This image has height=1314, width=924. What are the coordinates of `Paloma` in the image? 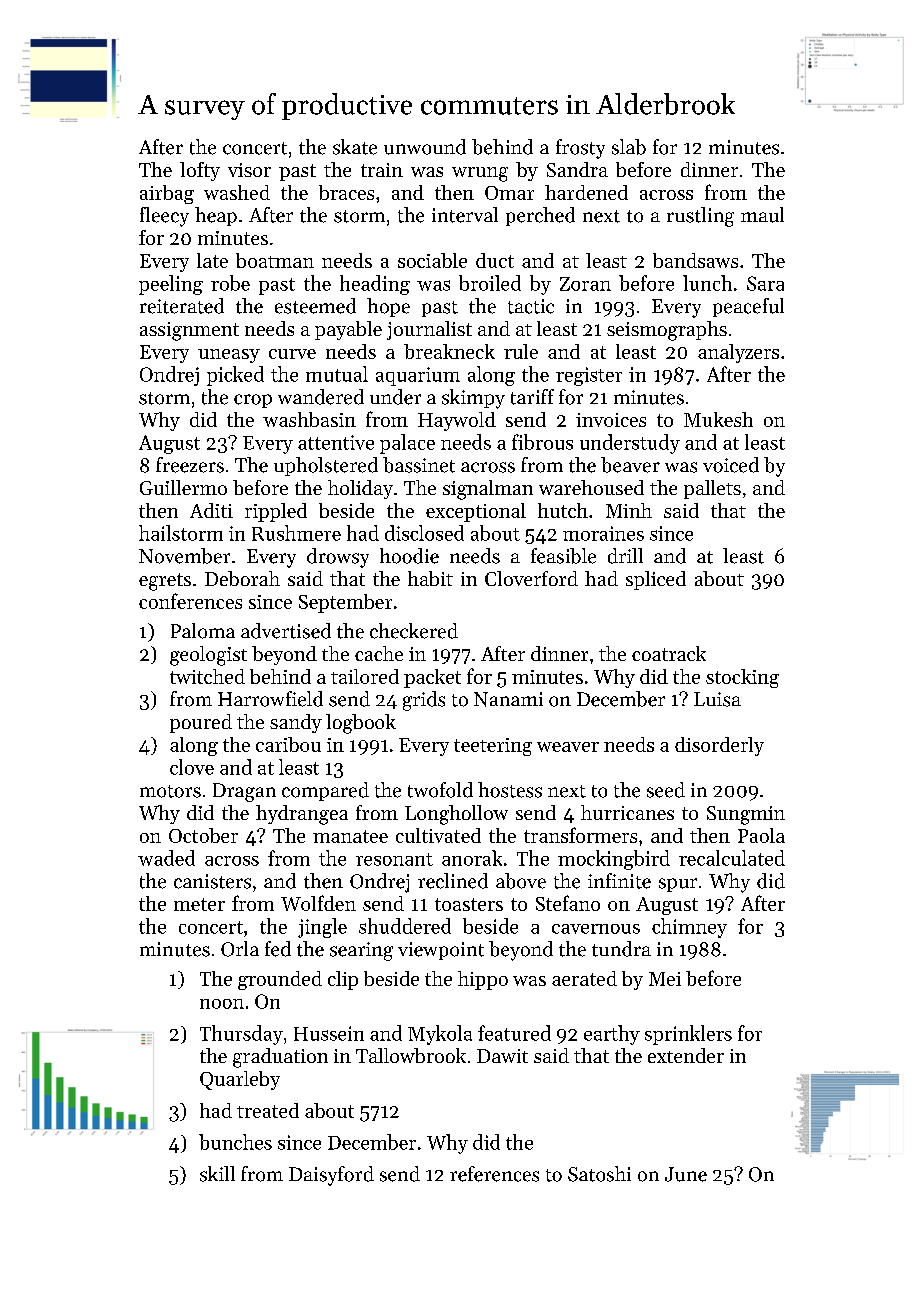 It's located at (203, 631).
